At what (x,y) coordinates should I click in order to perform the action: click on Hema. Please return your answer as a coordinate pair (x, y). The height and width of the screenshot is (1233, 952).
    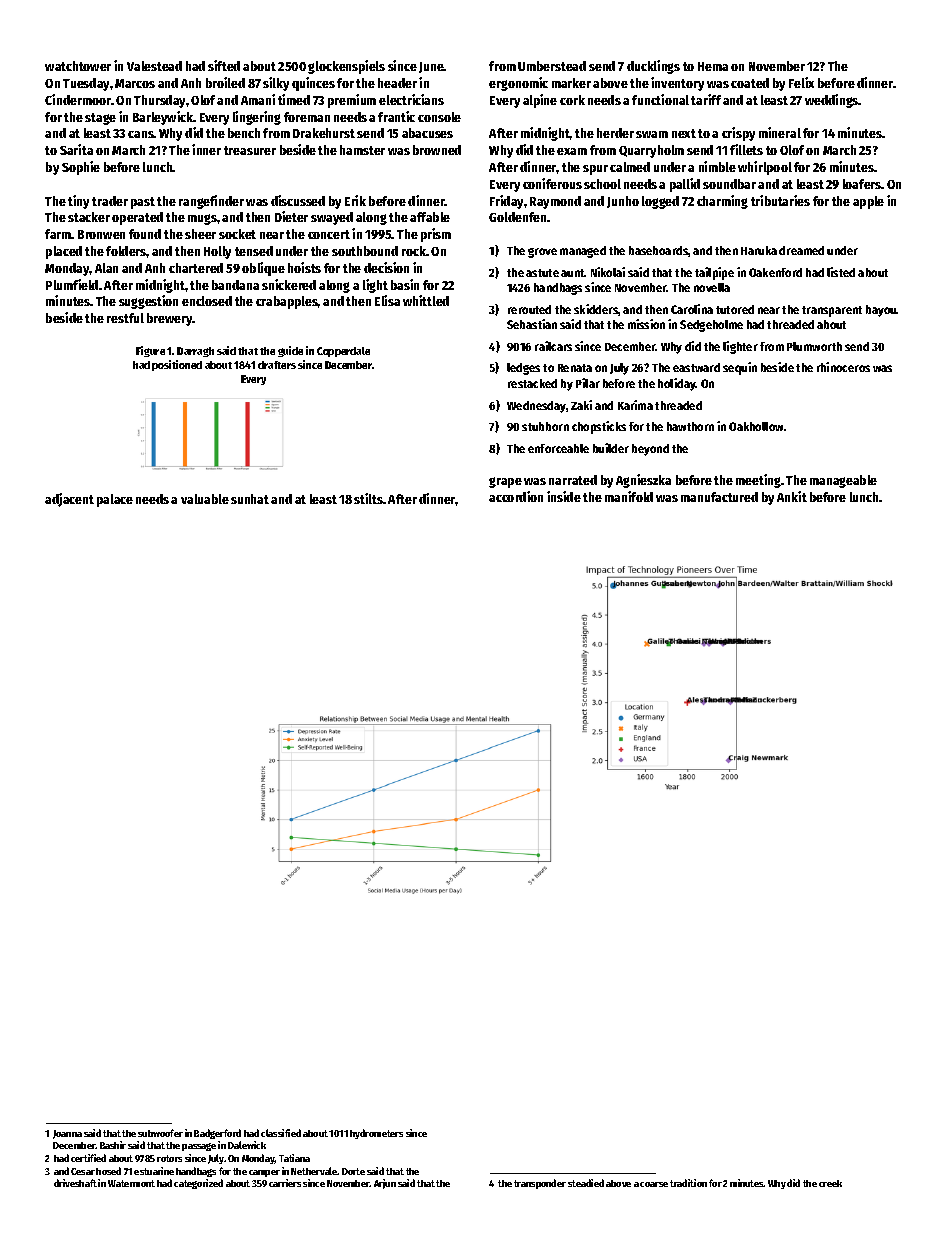
    Looking at the image, I should click on (713, 66).
